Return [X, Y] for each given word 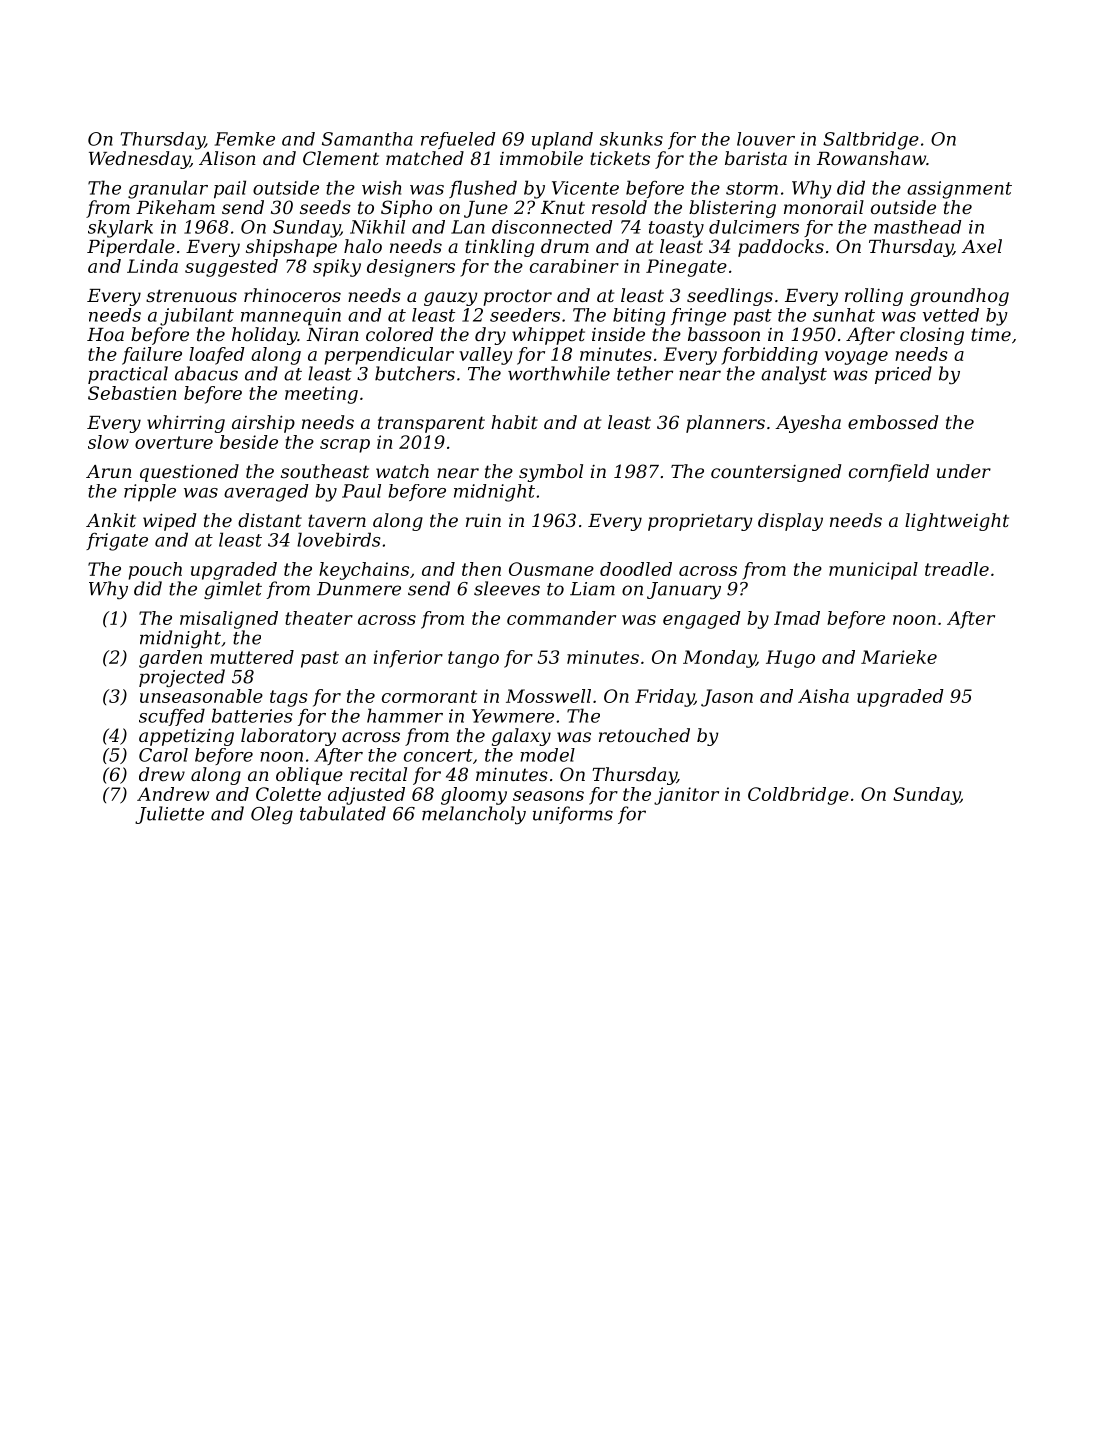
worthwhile [559, 373]
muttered [252, 657]
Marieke [899, 657]
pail [230, 189]
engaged [702, 620]
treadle [957, 569]
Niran [333, 334]
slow [108, 442]
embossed [893, 422]
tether [645, 373]
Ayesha [808, 424]
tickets [620, 158]
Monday [719, 659]
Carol [163, 755]
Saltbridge [871, 141]
